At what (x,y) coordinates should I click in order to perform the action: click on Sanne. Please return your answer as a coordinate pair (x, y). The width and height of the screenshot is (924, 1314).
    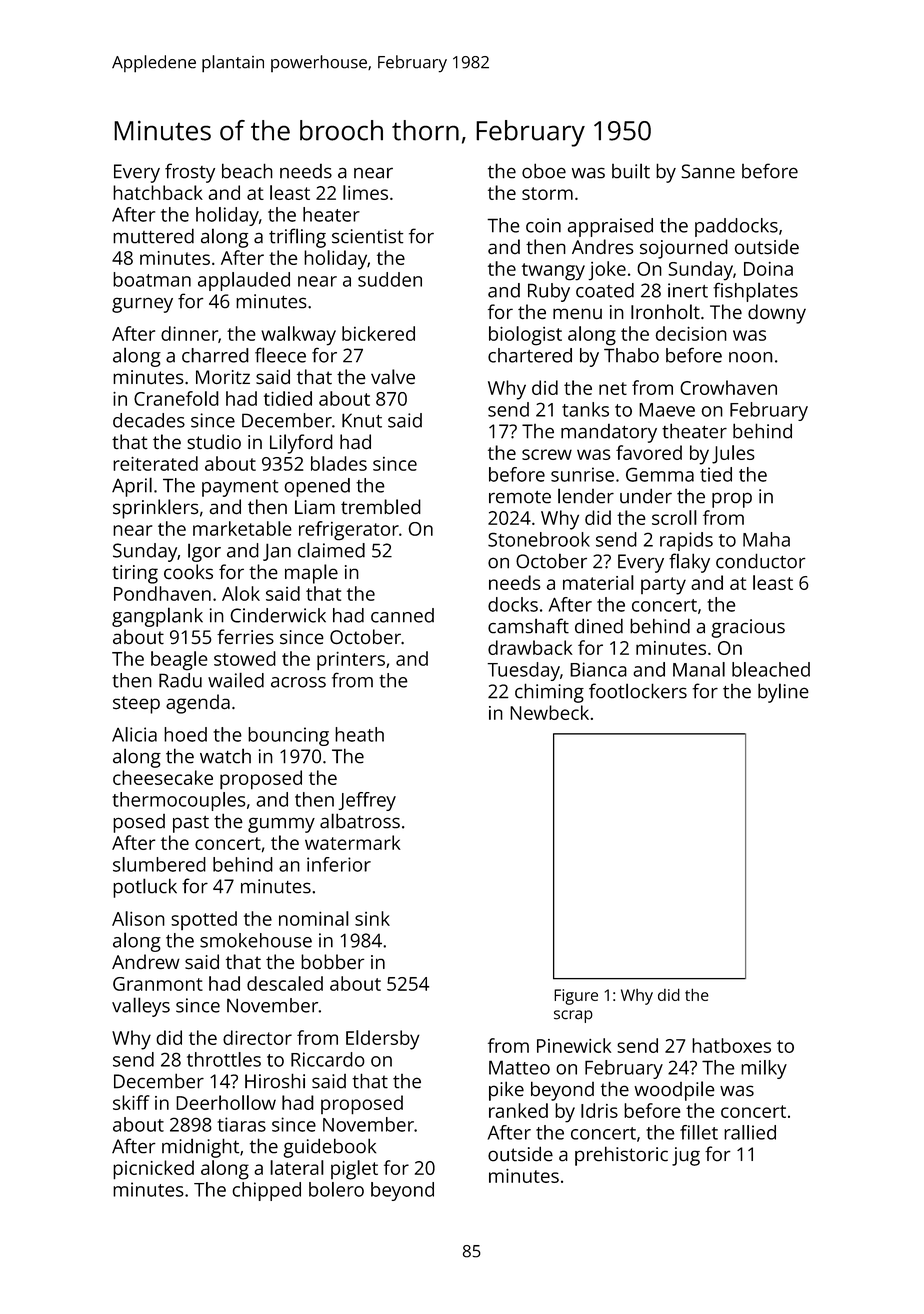
    Looking at the image, I should click on (708, 171).
